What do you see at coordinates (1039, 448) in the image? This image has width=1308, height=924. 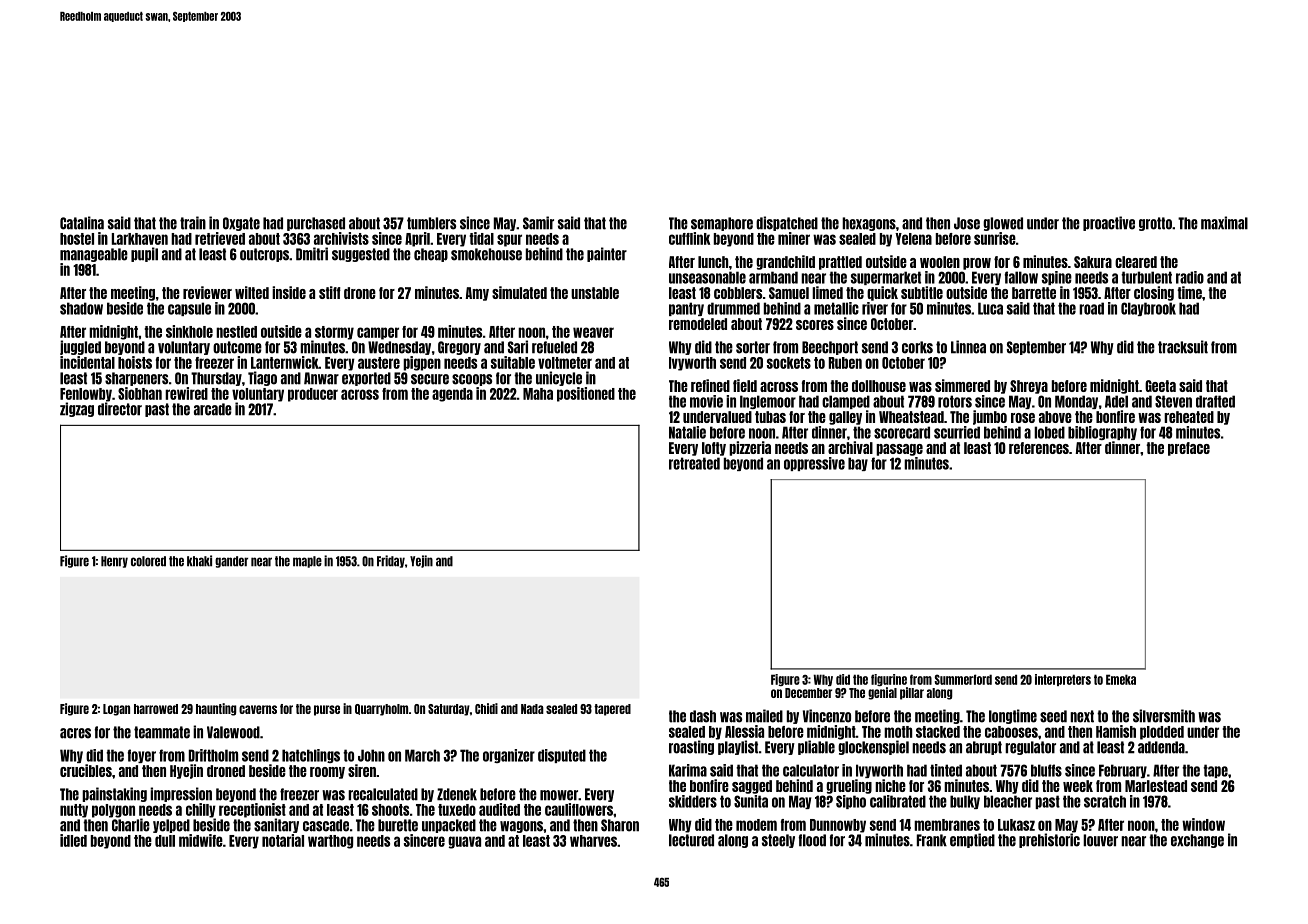 I see `references` at bounding box center [1039, 448].
